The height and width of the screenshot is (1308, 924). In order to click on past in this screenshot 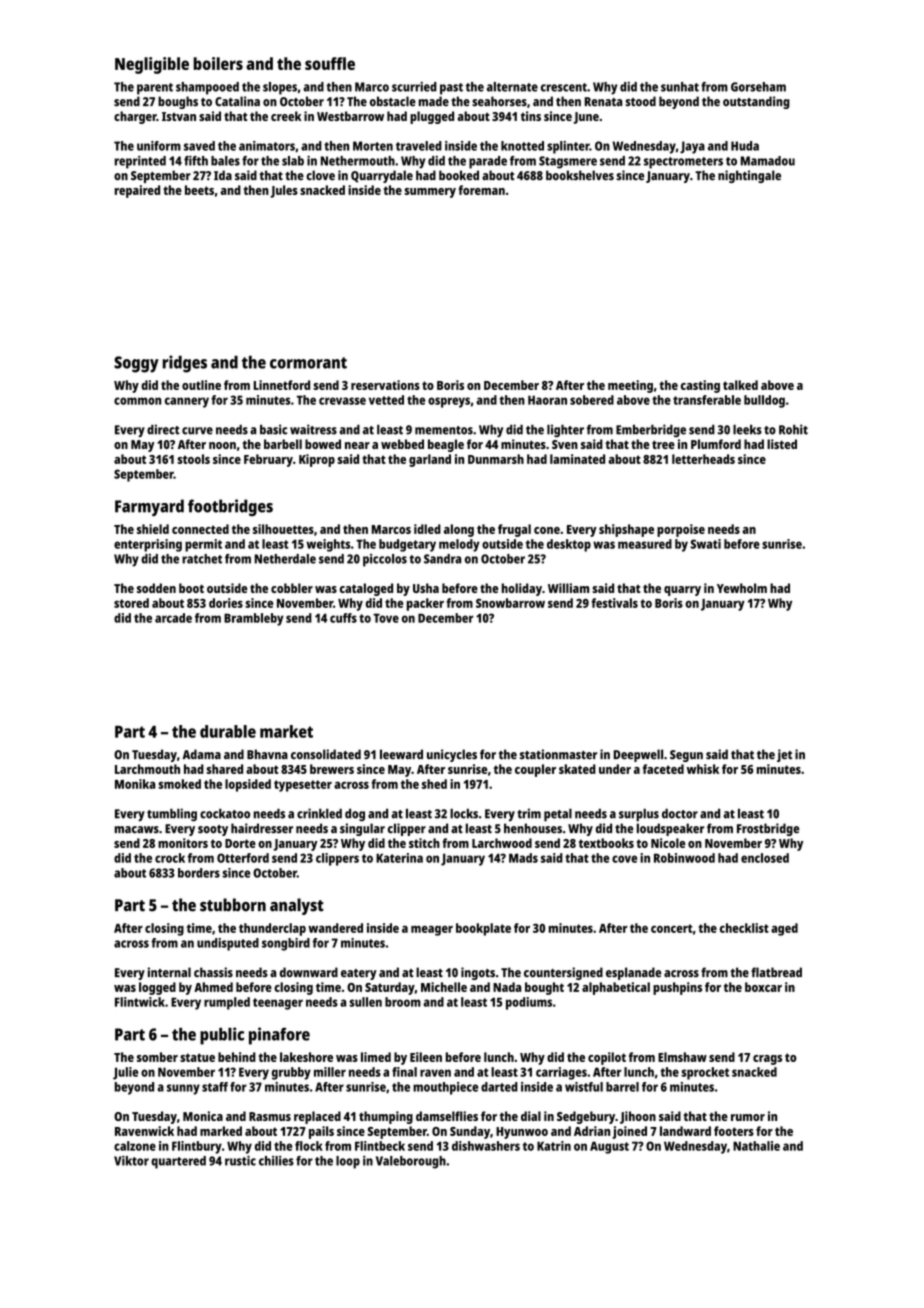, I will do `click(451, 89)`.
